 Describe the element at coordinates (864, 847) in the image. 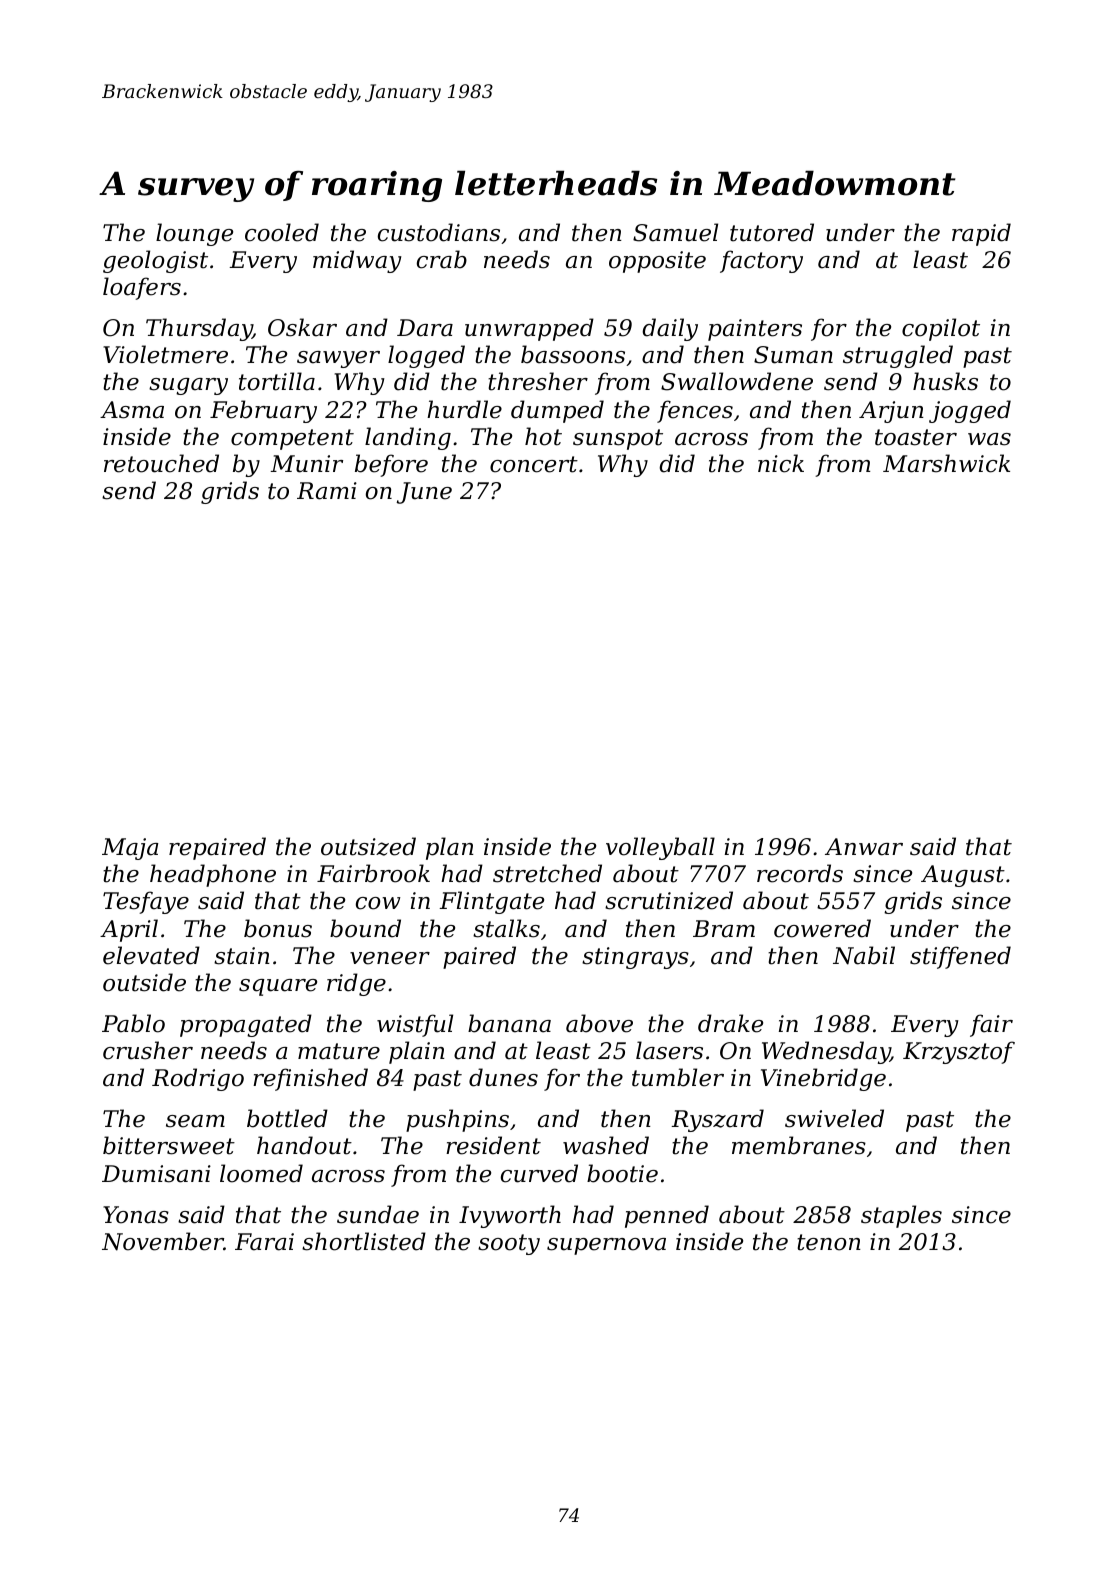

I see `Anwar` at that location.
